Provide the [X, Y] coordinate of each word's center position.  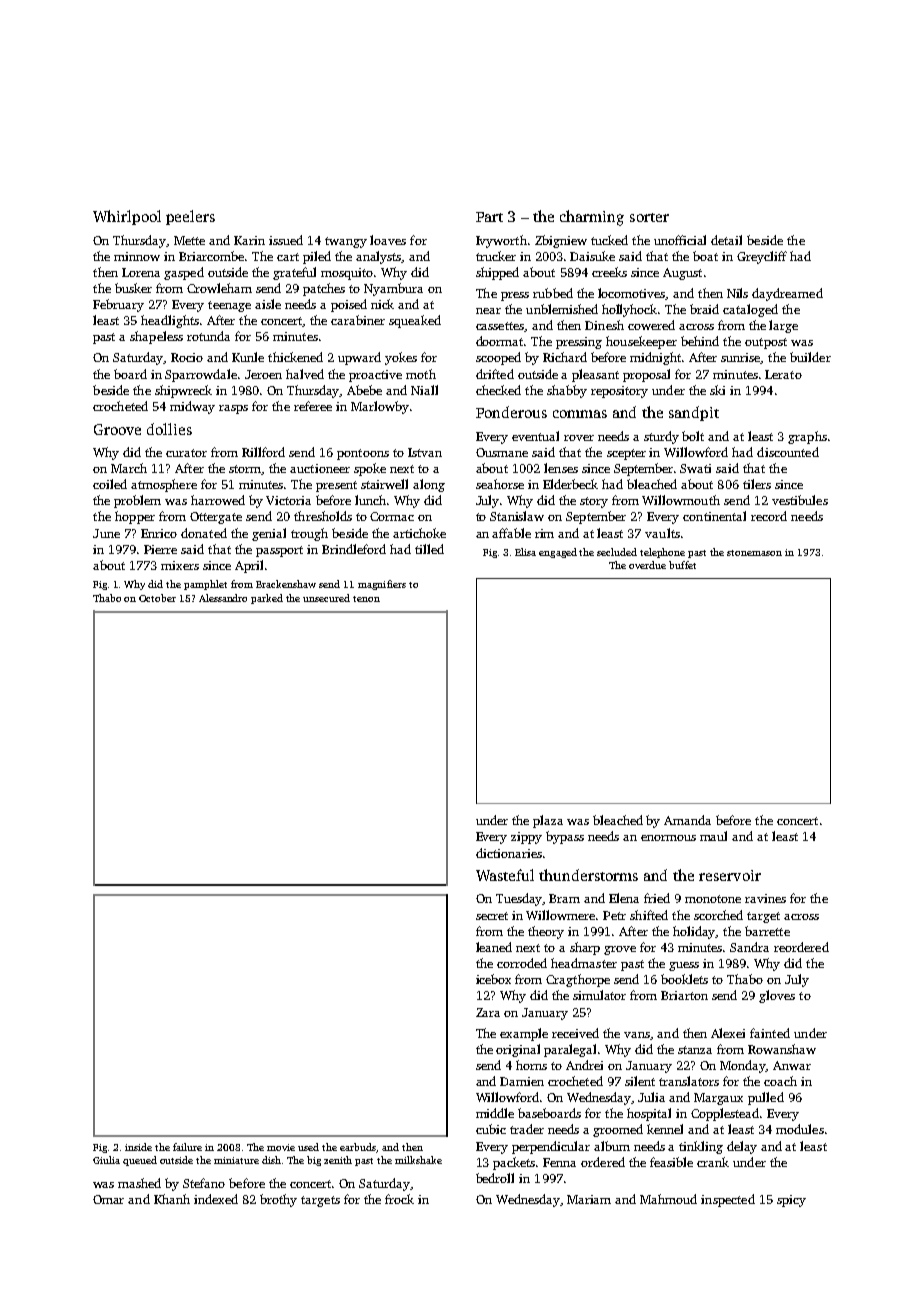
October [157, 598]
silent [640, 1081]
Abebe [364, 390]
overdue [647, 565]
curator [186, 453]
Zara [488, 1012]
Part [489, 217]
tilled [429, 549]
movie [281, 1147]
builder [810, 357]
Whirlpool [127, 217]
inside [138, 1147]
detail [726, 240]
